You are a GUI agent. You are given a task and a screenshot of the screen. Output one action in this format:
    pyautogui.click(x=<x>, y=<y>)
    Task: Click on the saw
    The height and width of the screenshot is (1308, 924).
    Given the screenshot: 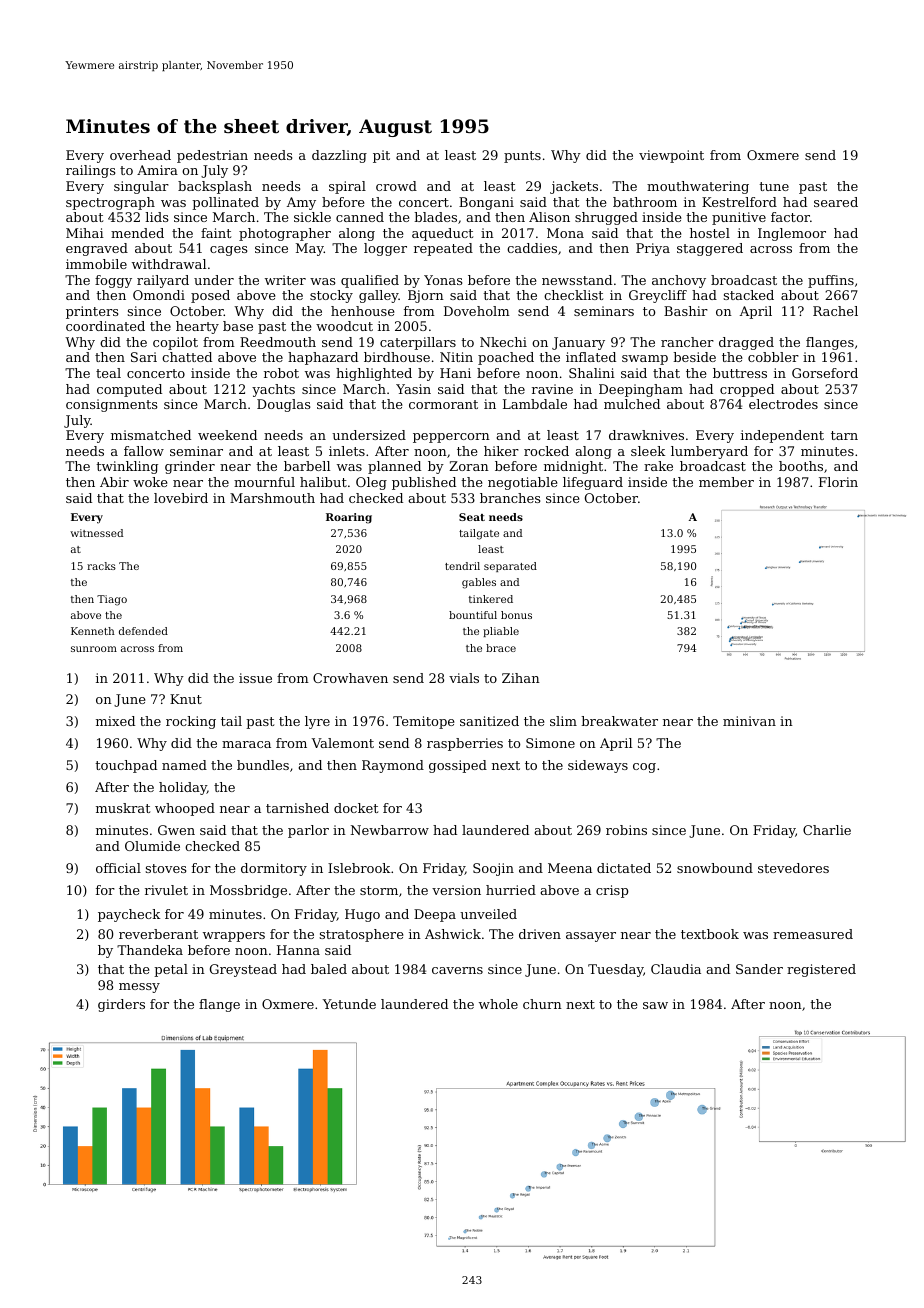 What is the action you would take?
    pyautogui.click(x=655, y=1005)
